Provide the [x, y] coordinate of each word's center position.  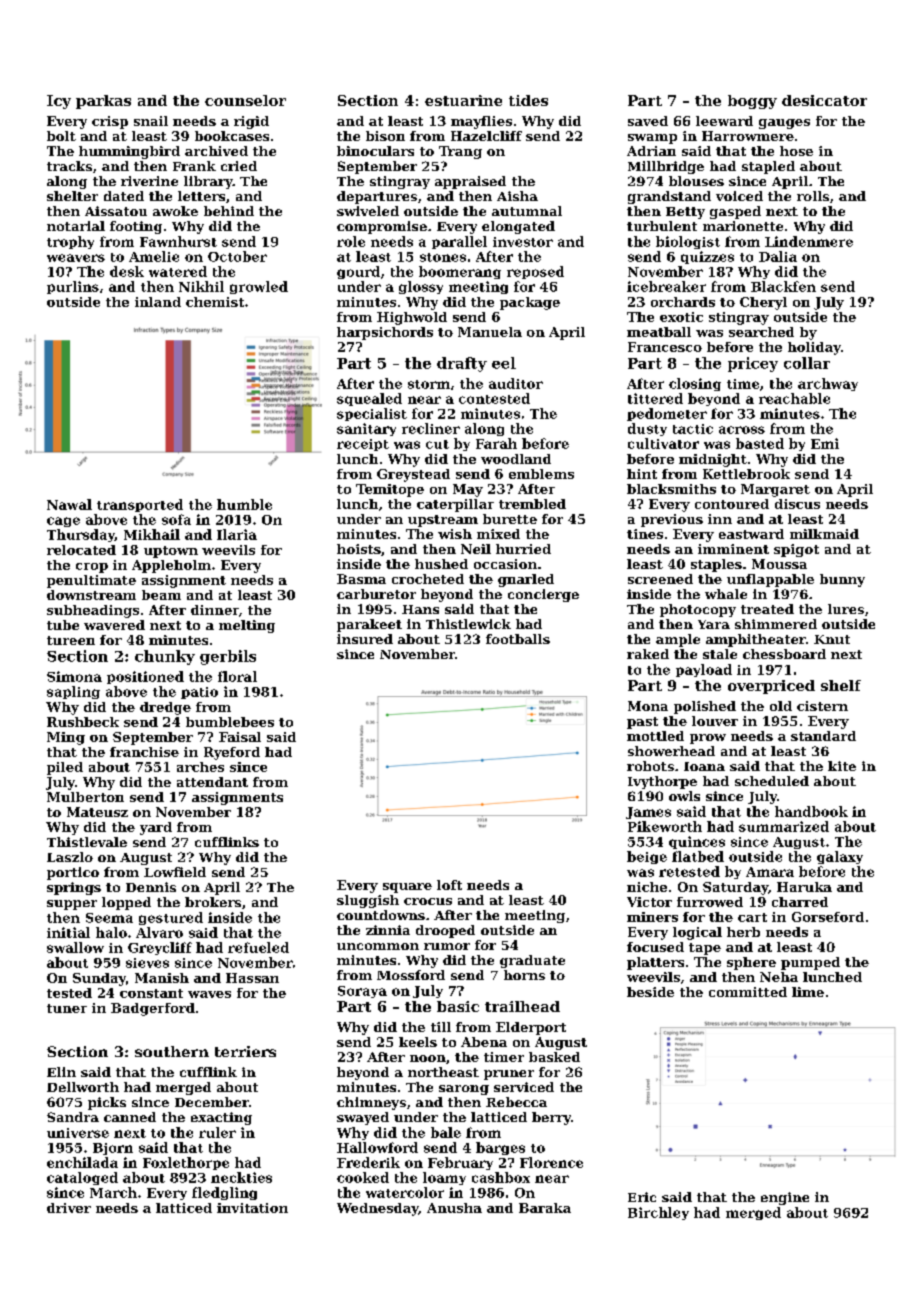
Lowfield [175, 872]
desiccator [824, 100]
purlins [73, 287]
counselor [245, 100]
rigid [251, 122]
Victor [649, 902]
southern [172, 1051]
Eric [642, 1197]
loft [449, 885]
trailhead [522, 1006]
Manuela [490, 332]
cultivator [663, 443]
